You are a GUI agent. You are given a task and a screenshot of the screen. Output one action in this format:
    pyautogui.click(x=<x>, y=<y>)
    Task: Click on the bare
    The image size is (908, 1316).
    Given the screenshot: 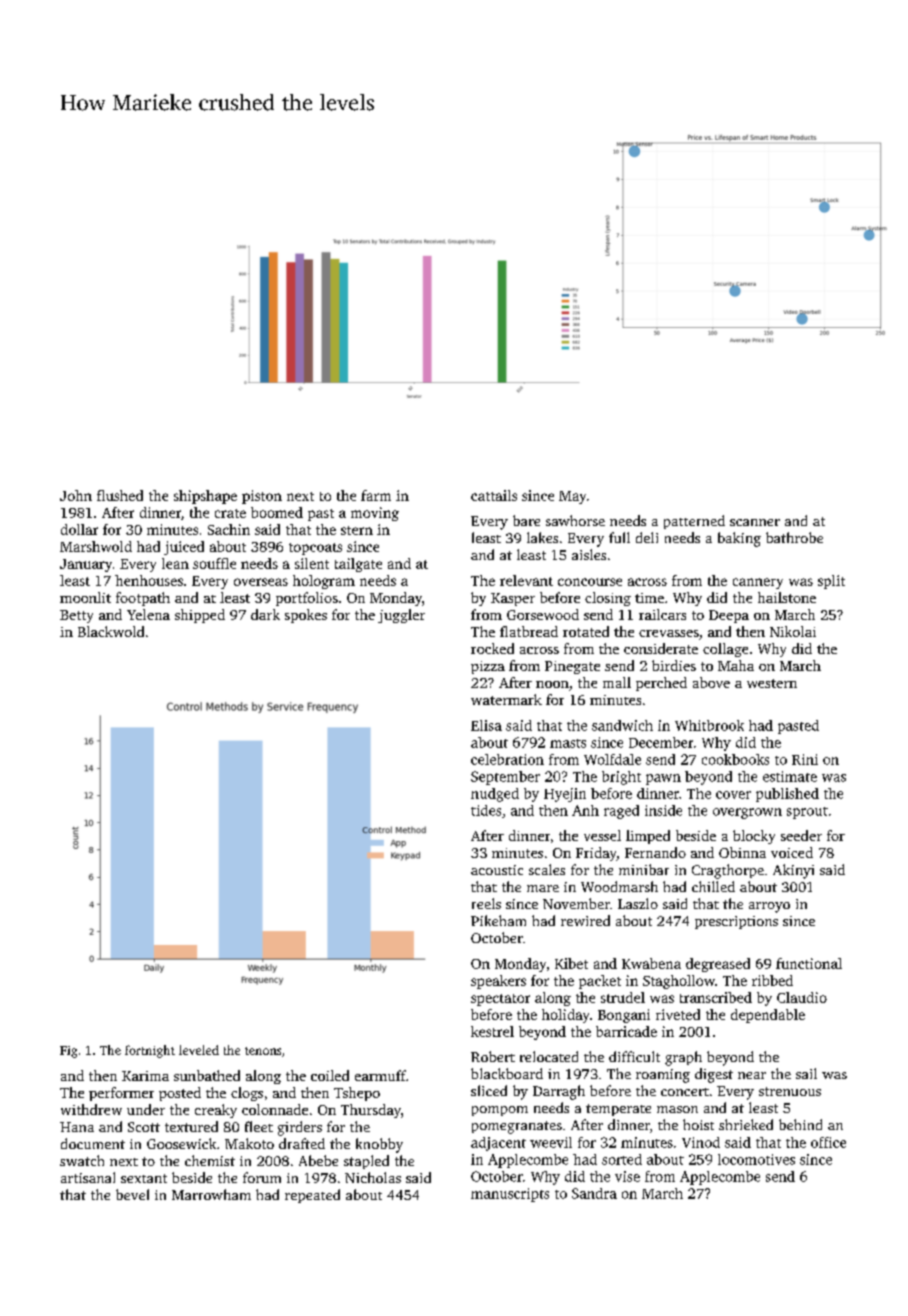 What is the action you would take?
    pyautogui.click(x=526, y=520)
